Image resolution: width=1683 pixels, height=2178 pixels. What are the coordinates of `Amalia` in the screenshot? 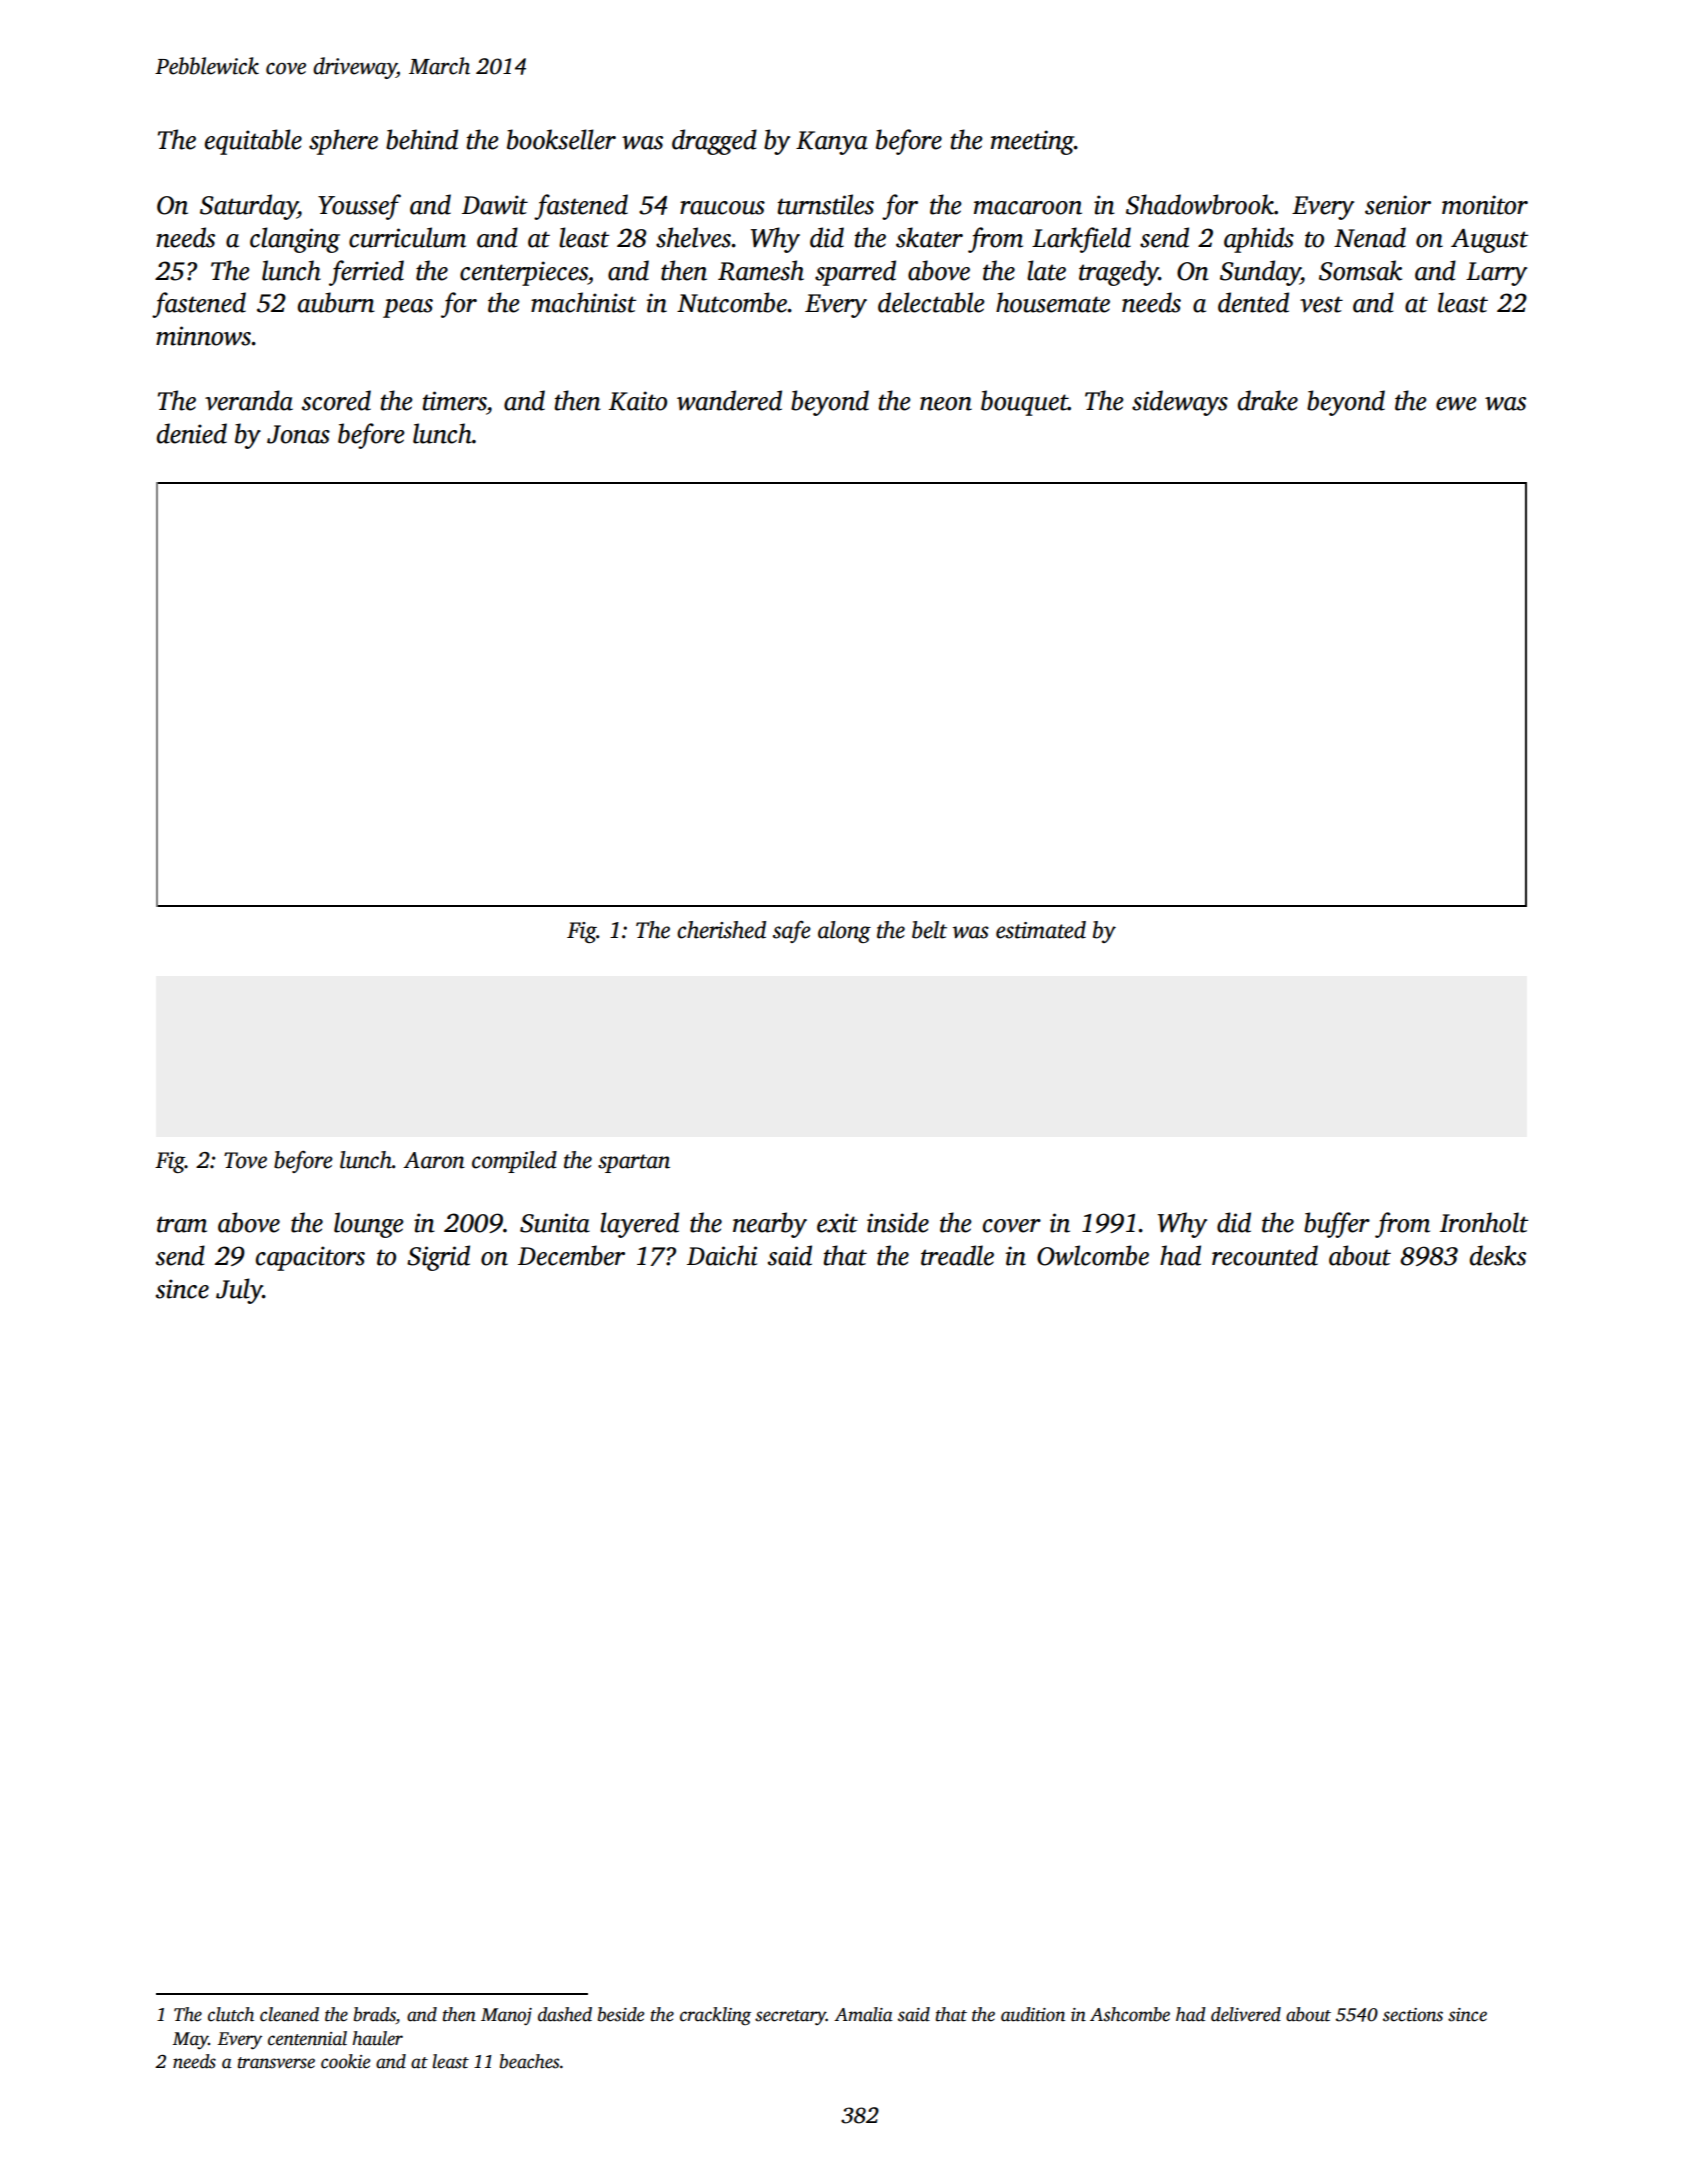 It's located at (863, 2014).
